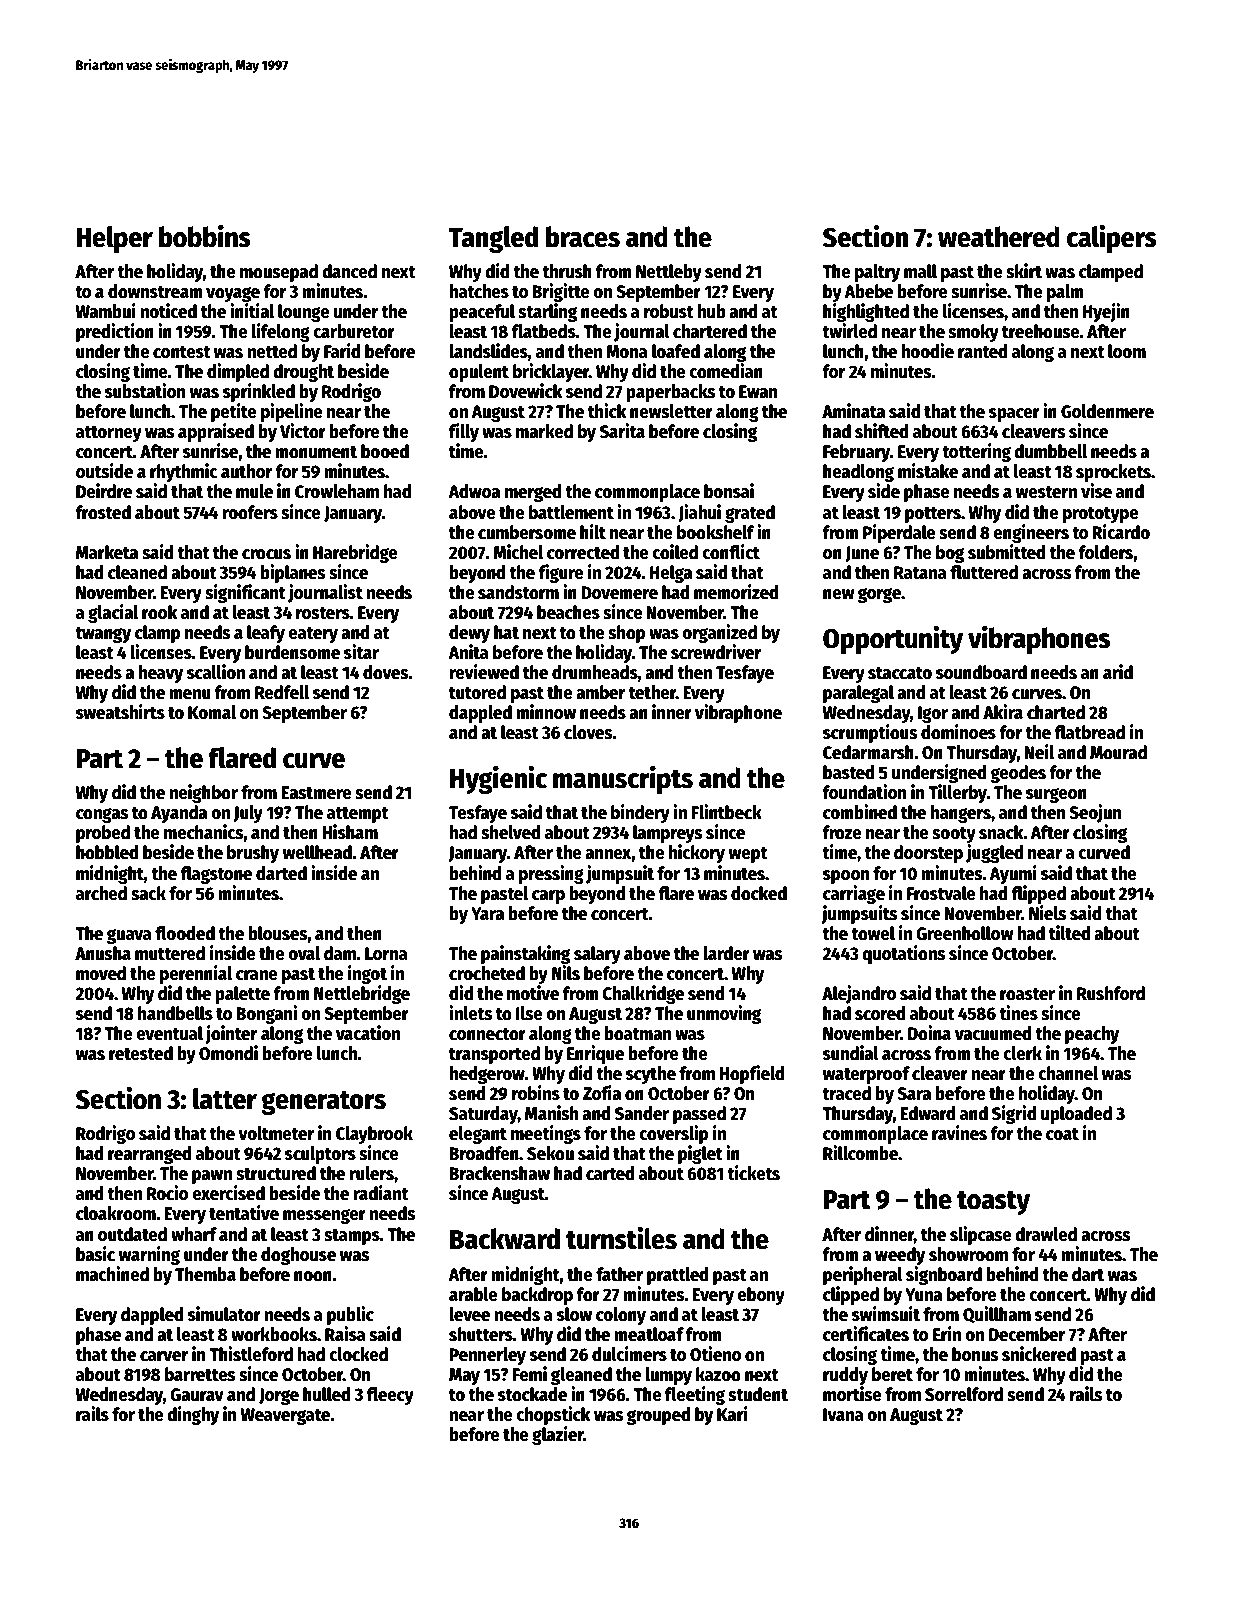  I want to click on Seojun, so click(1095, 813).
